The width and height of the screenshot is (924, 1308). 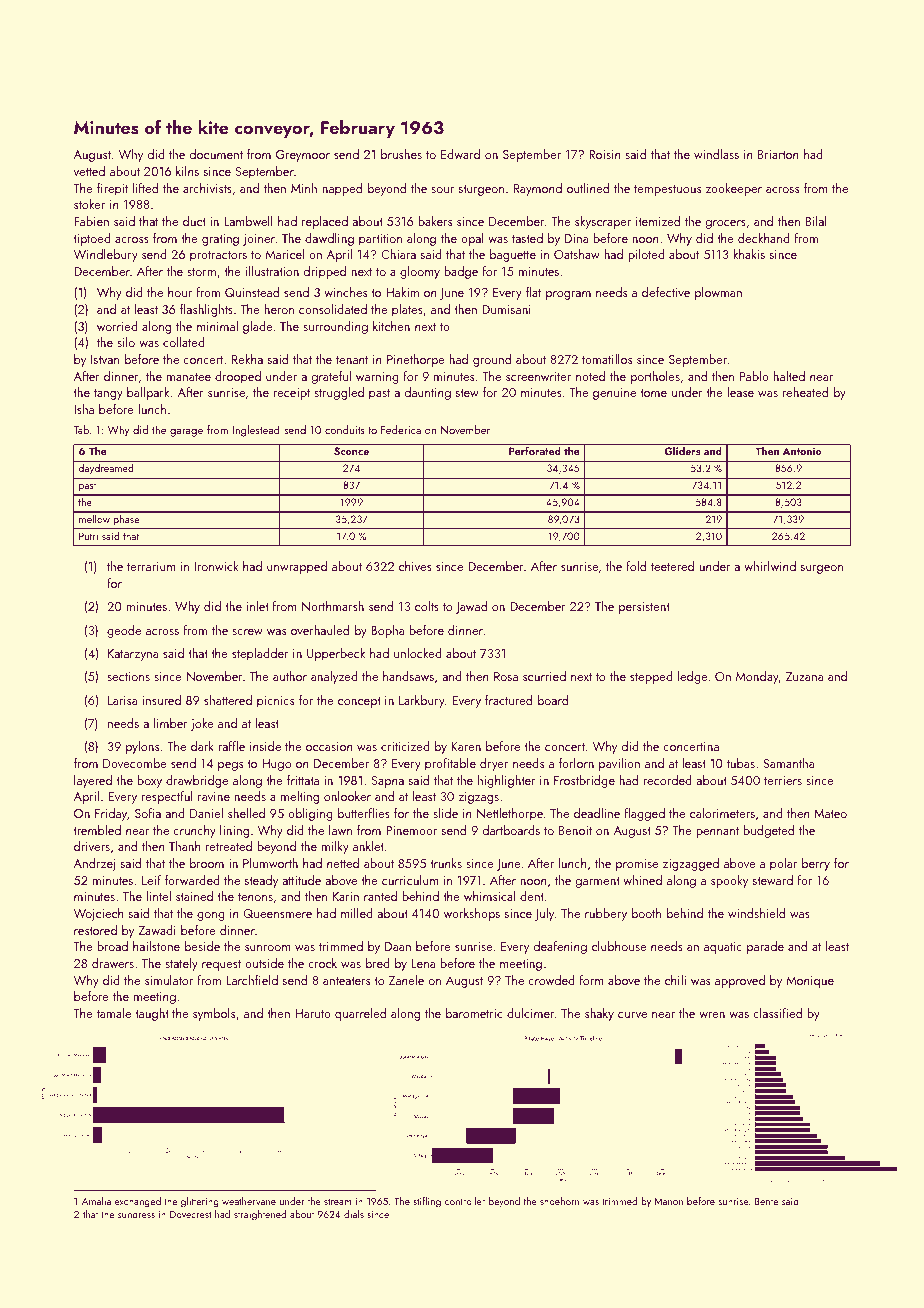 I want to click on Inglestead, so click(x=256, y=431).
